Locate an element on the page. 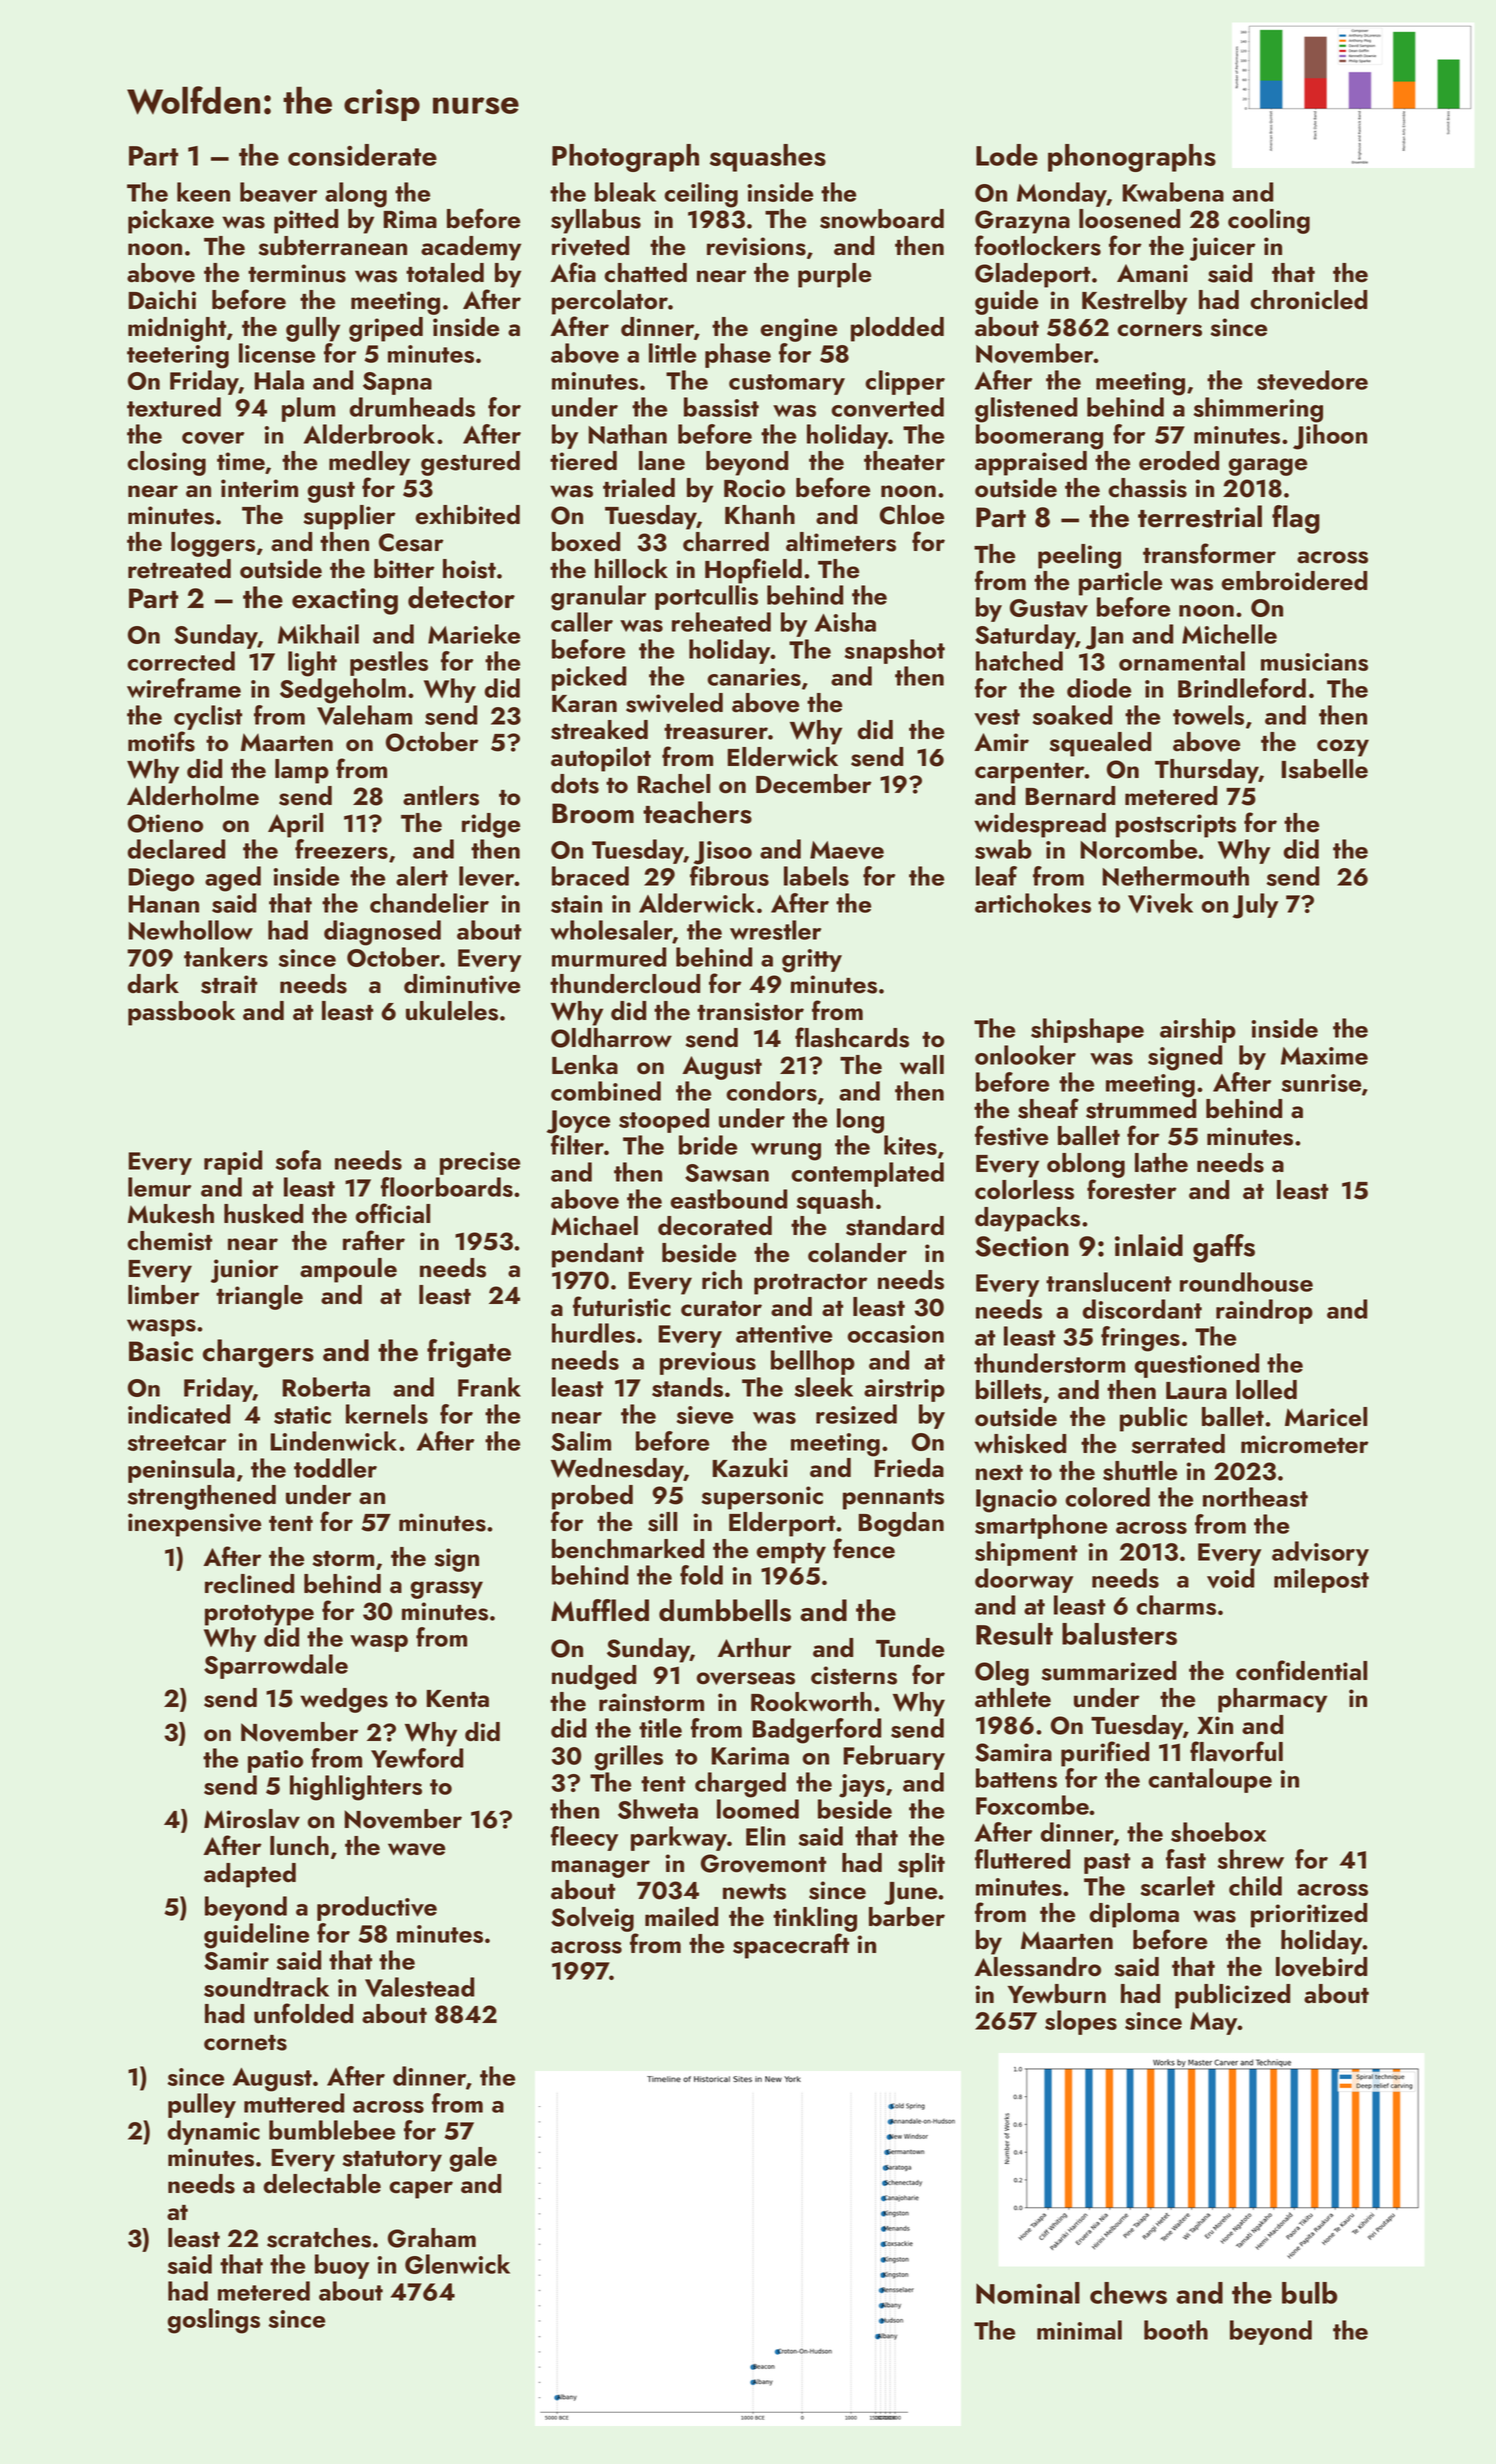 The height and width of the page is (2464, 1496). void is located at coordinates (1230, 1578).
